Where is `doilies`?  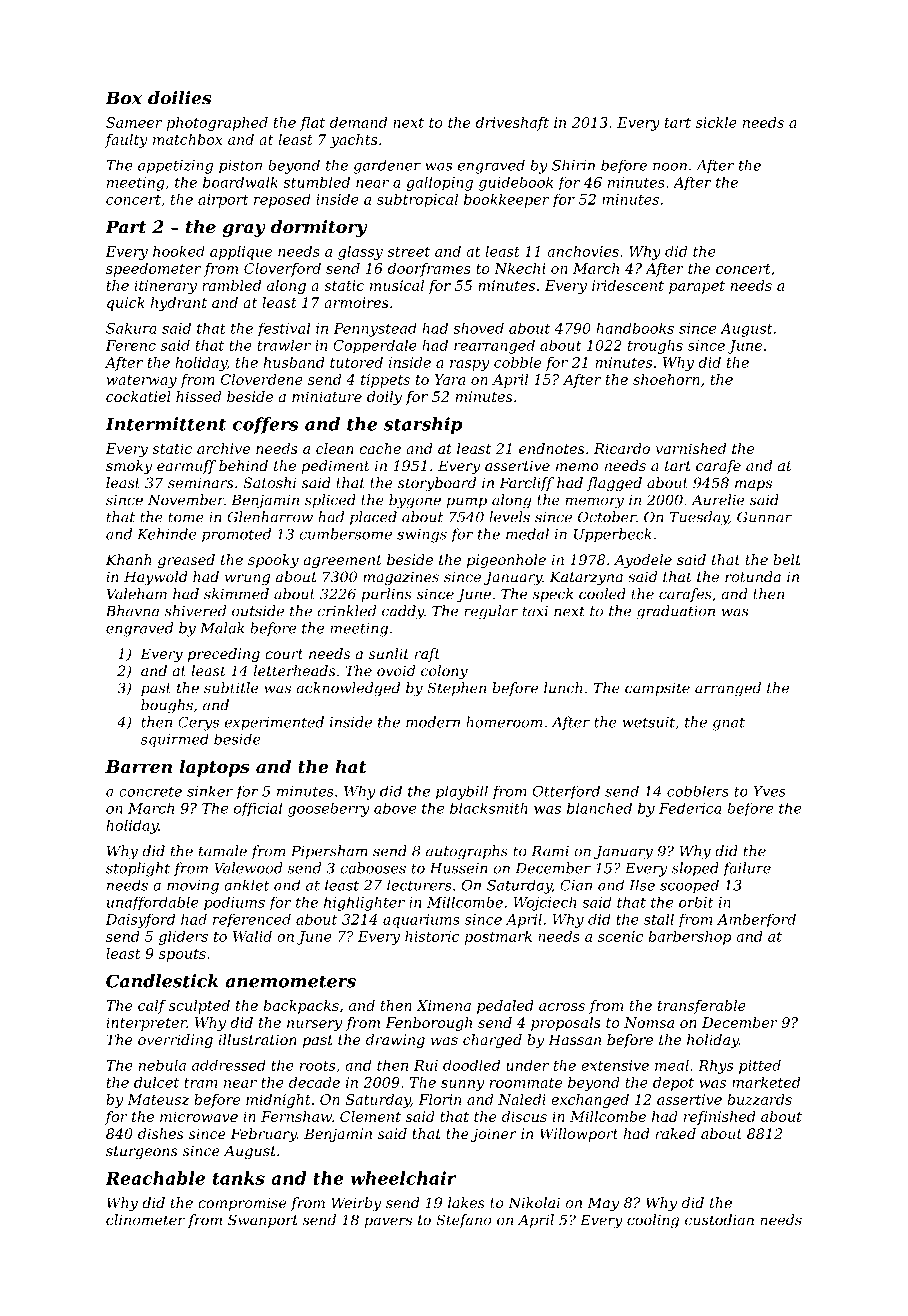 doilies is located at coordinates (180, 98).
